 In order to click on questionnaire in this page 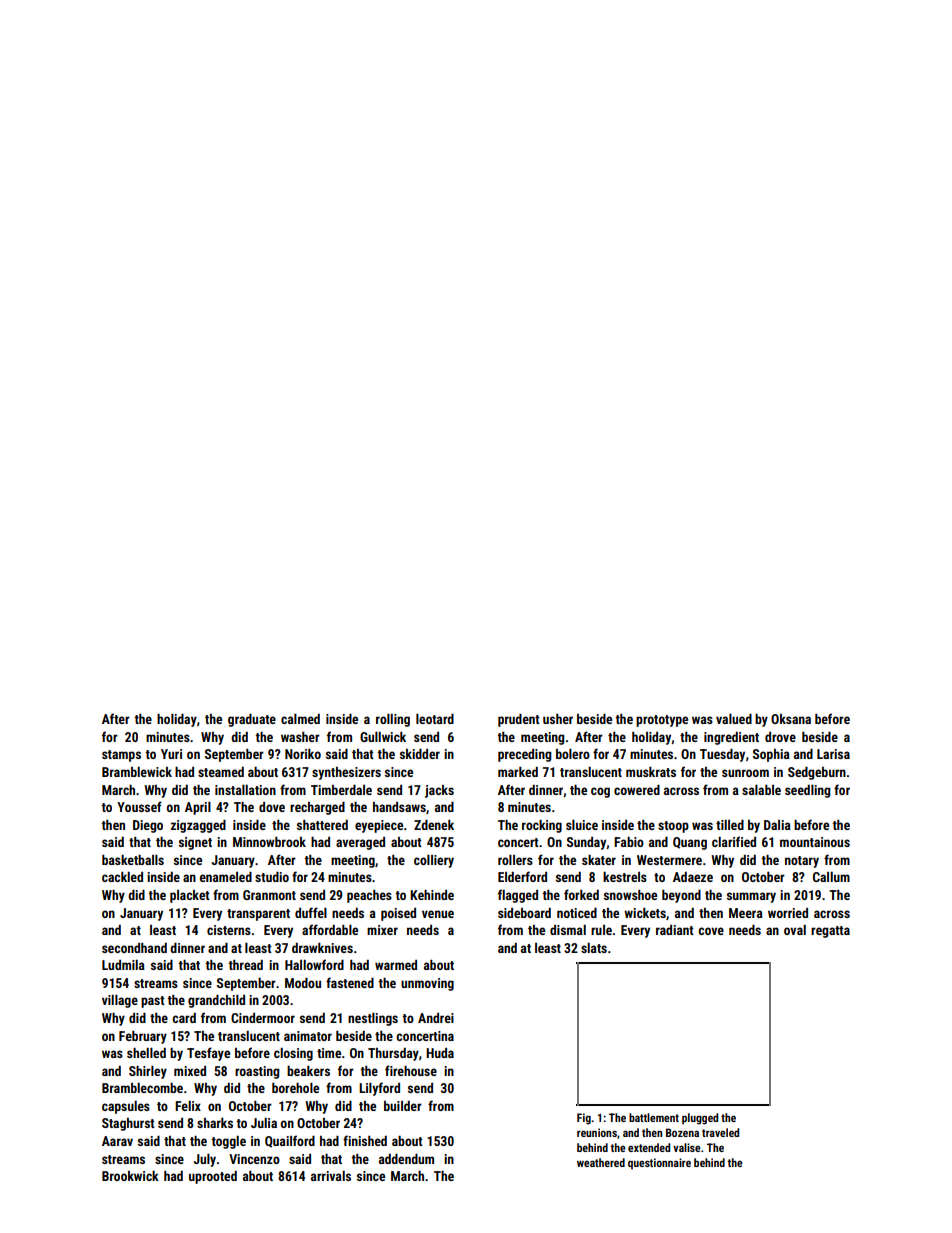, I will do `click(659, 1164)`.
